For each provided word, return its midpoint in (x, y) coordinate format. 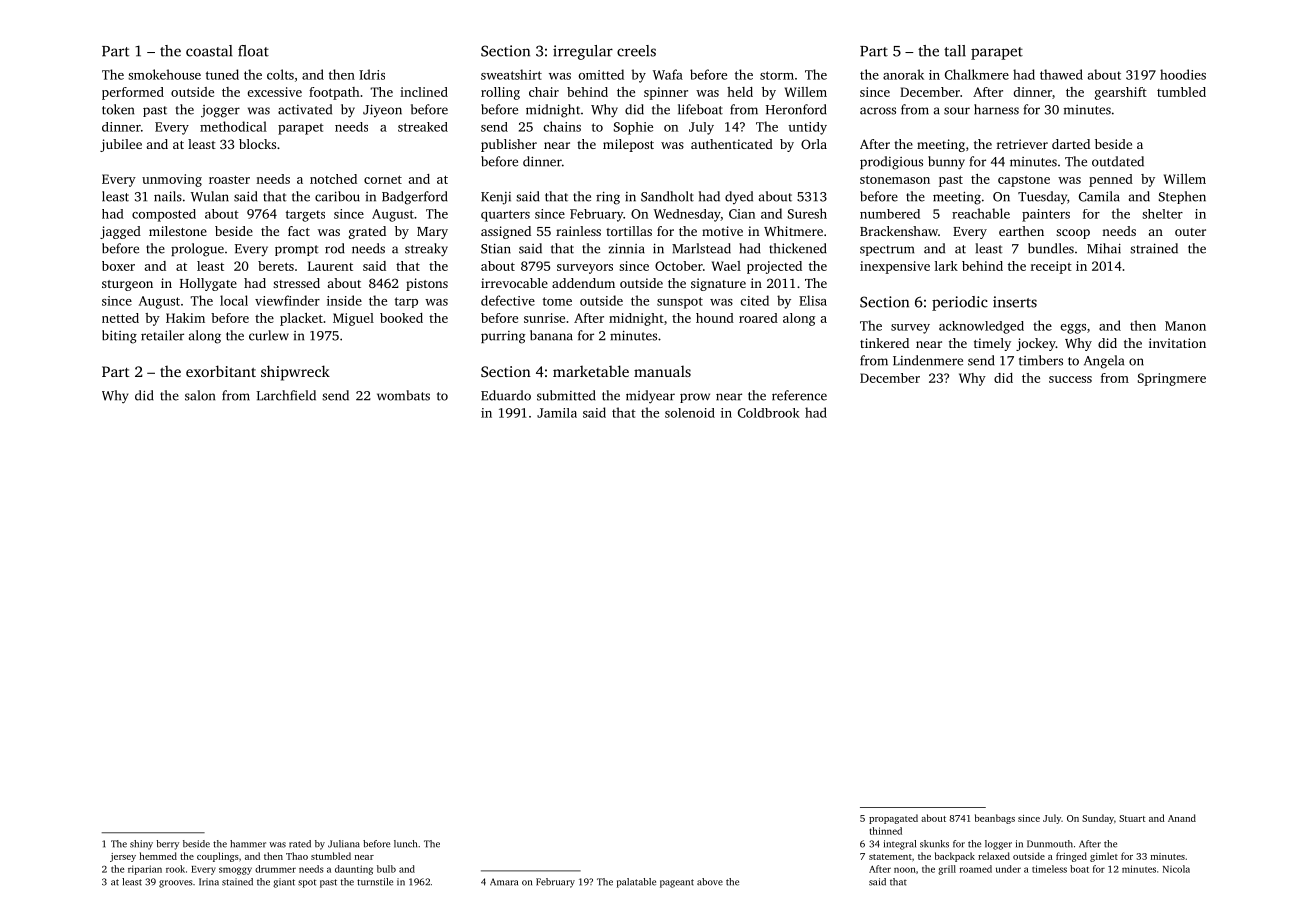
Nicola (1176, 869)
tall (955, 51)
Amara (504, 882)
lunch (405, 844)
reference (799, 395)
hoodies (1183, 74)
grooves (175, 884)
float (253, 51)
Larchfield (286, 395)
